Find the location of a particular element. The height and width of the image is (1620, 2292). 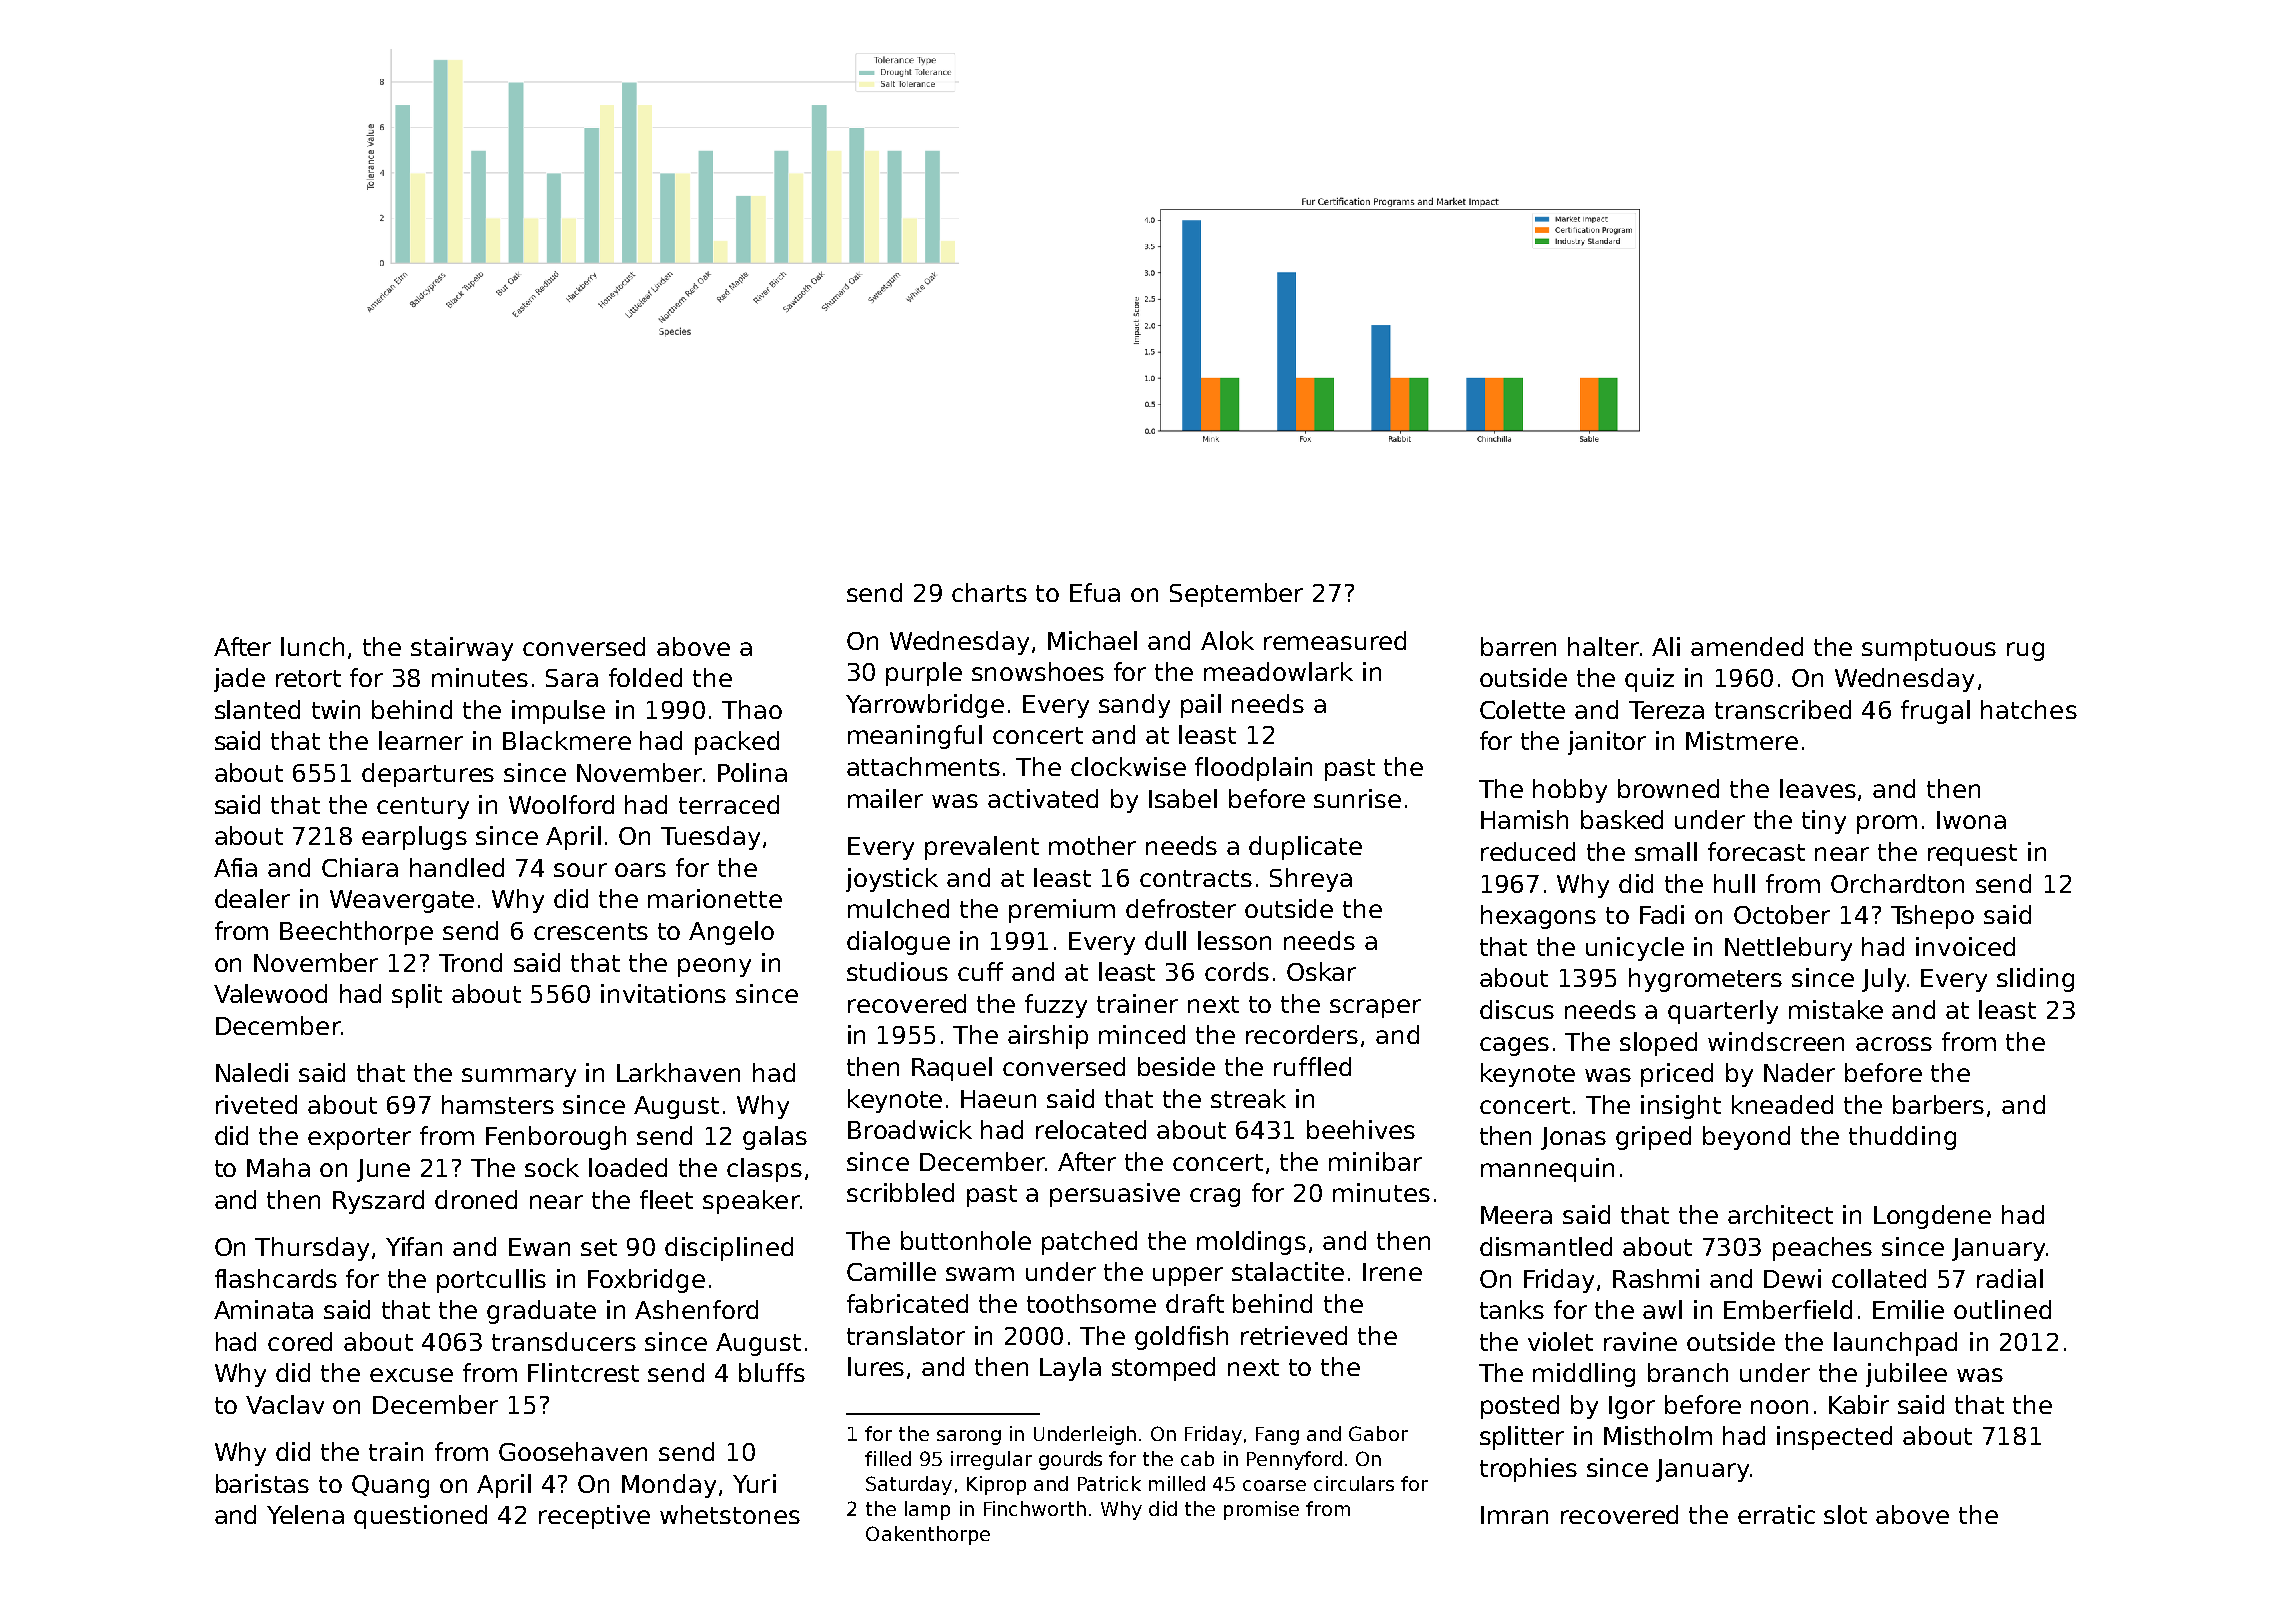

slanted is located at coordinates (257, 709).
